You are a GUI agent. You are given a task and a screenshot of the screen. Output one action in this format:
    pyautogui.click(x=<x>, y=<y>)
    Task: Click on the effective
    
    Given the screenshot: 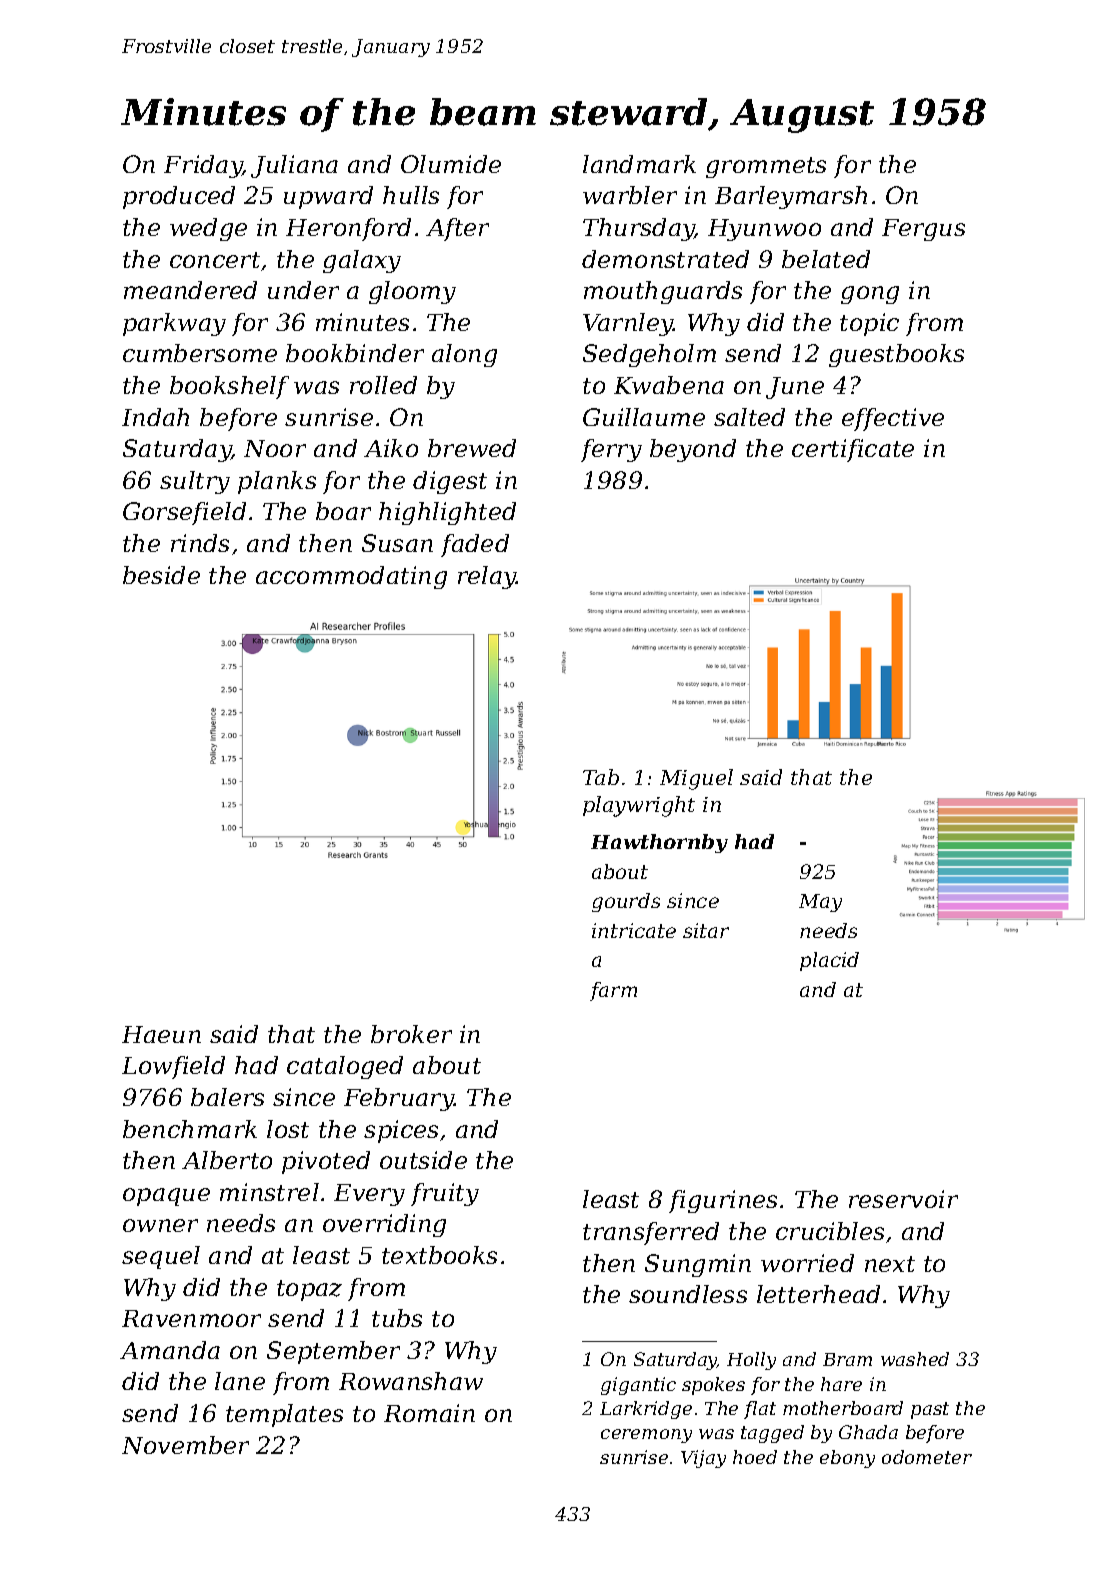 What is the action you would take?
    pyautogui.click(x=893, y=419)
